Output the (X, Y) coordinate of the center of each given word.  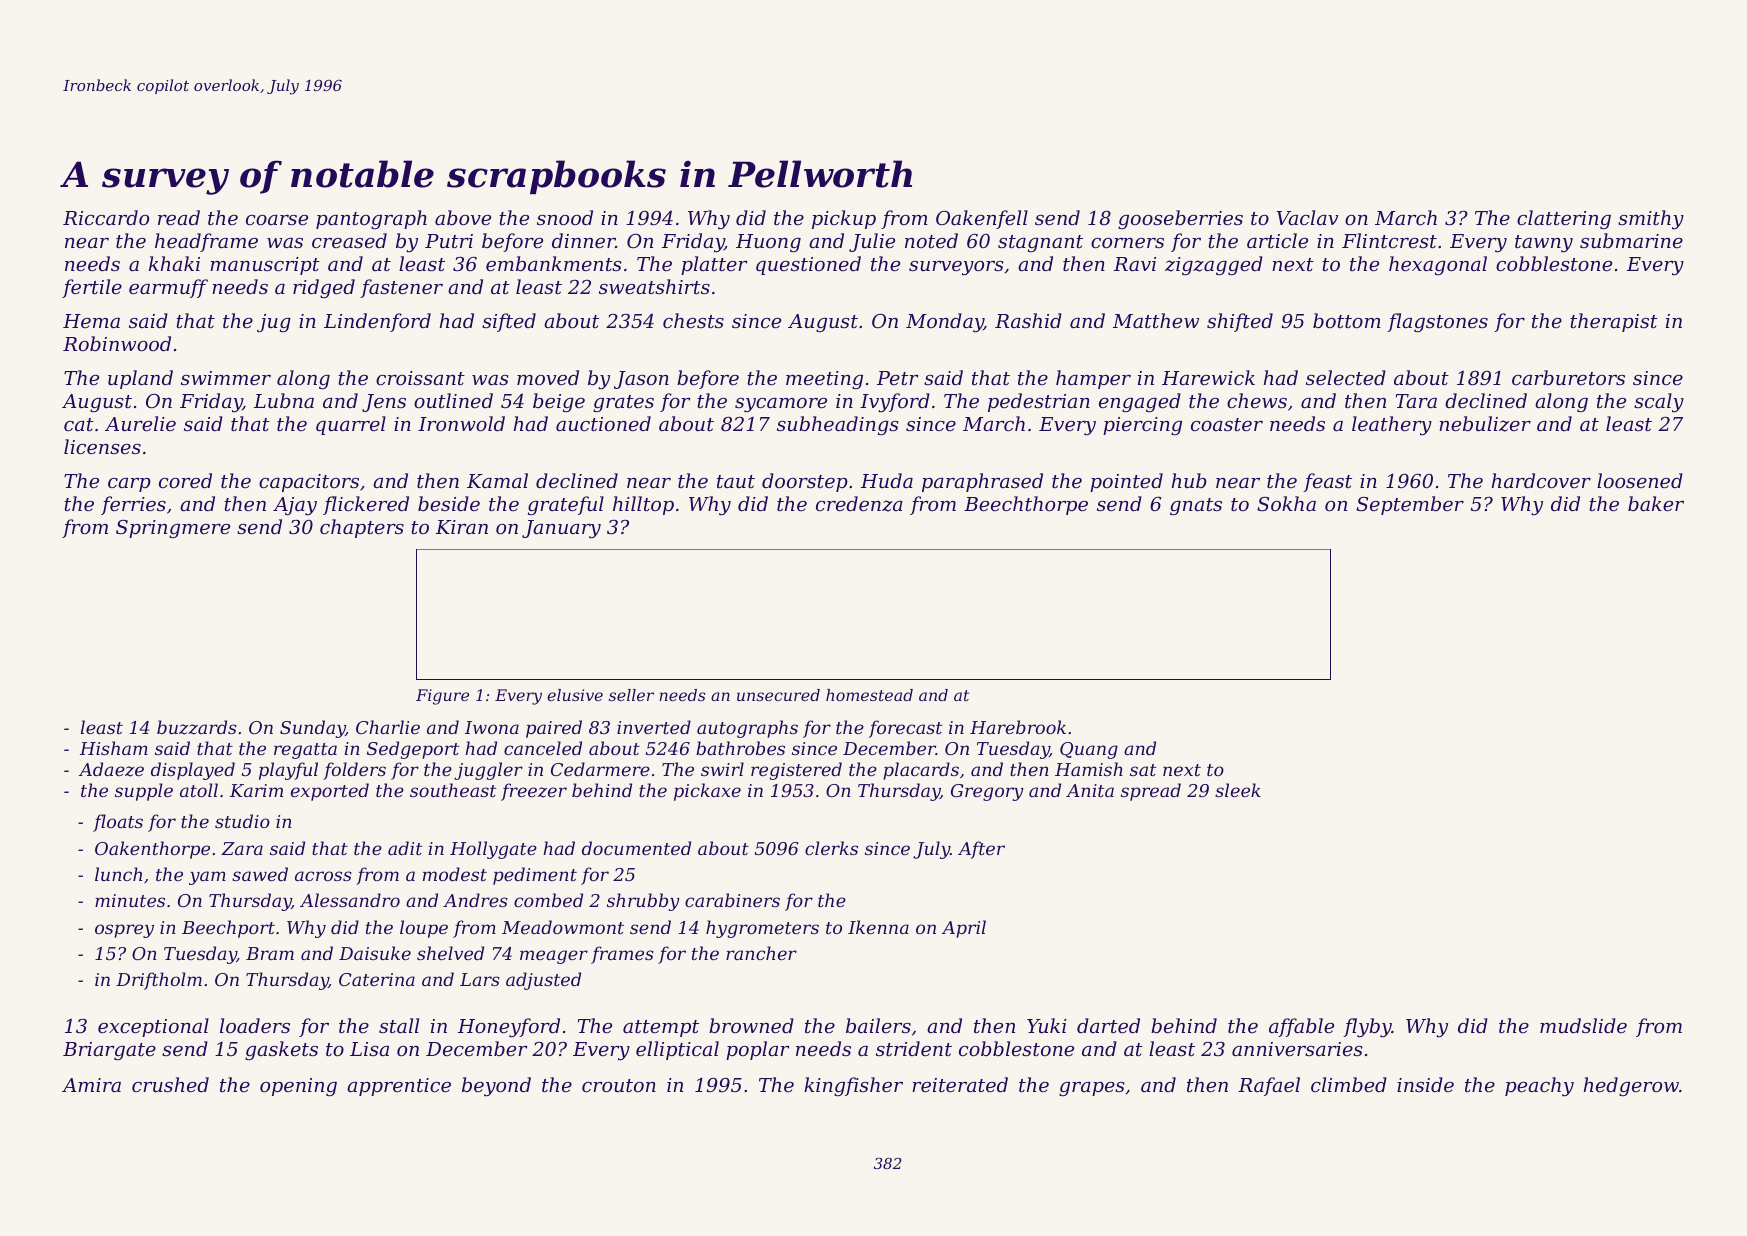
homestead (869, 695)
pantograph (371, 219)
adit (405, 848)
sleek (1238, 790)
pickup (844, 219)
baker (1656, 503)
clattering (1564, 219)
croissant (420, 378)
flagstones (1437, 322)
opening (298, 1087)
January (561, 529)
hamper (1093, 379)
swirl (722, 769)
